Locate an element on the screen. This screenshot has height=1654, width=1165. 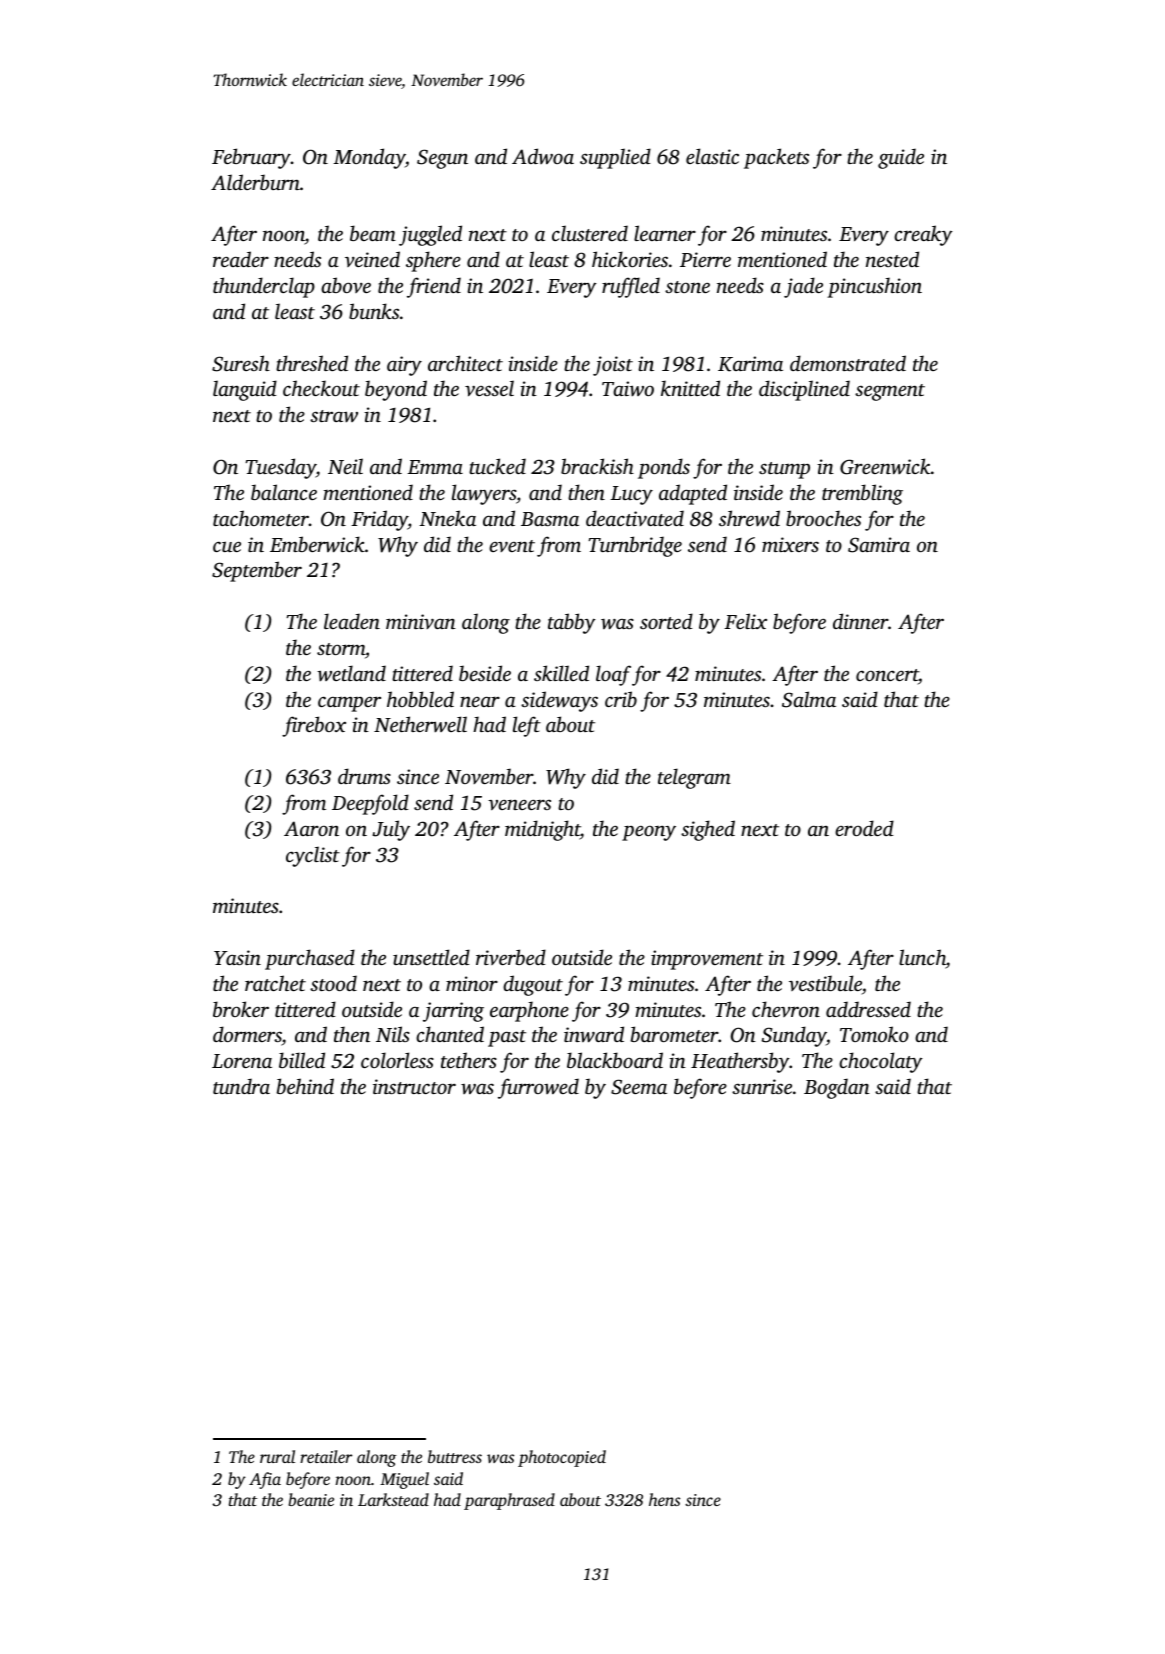
February is located at coordinates (251, 158).
